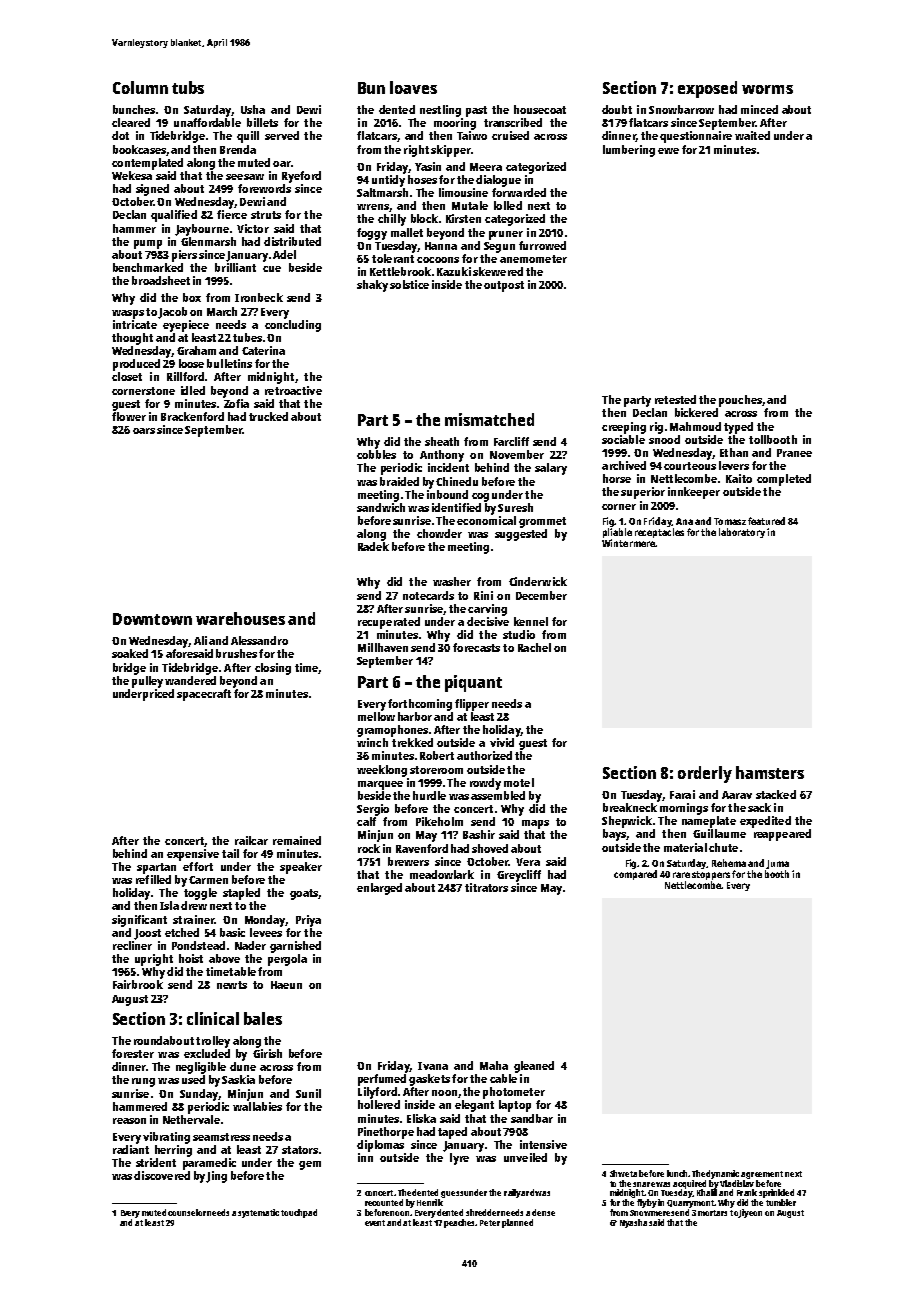 This image has width=924, height=1308. I want to click on rowdy, so click(485, 784).
